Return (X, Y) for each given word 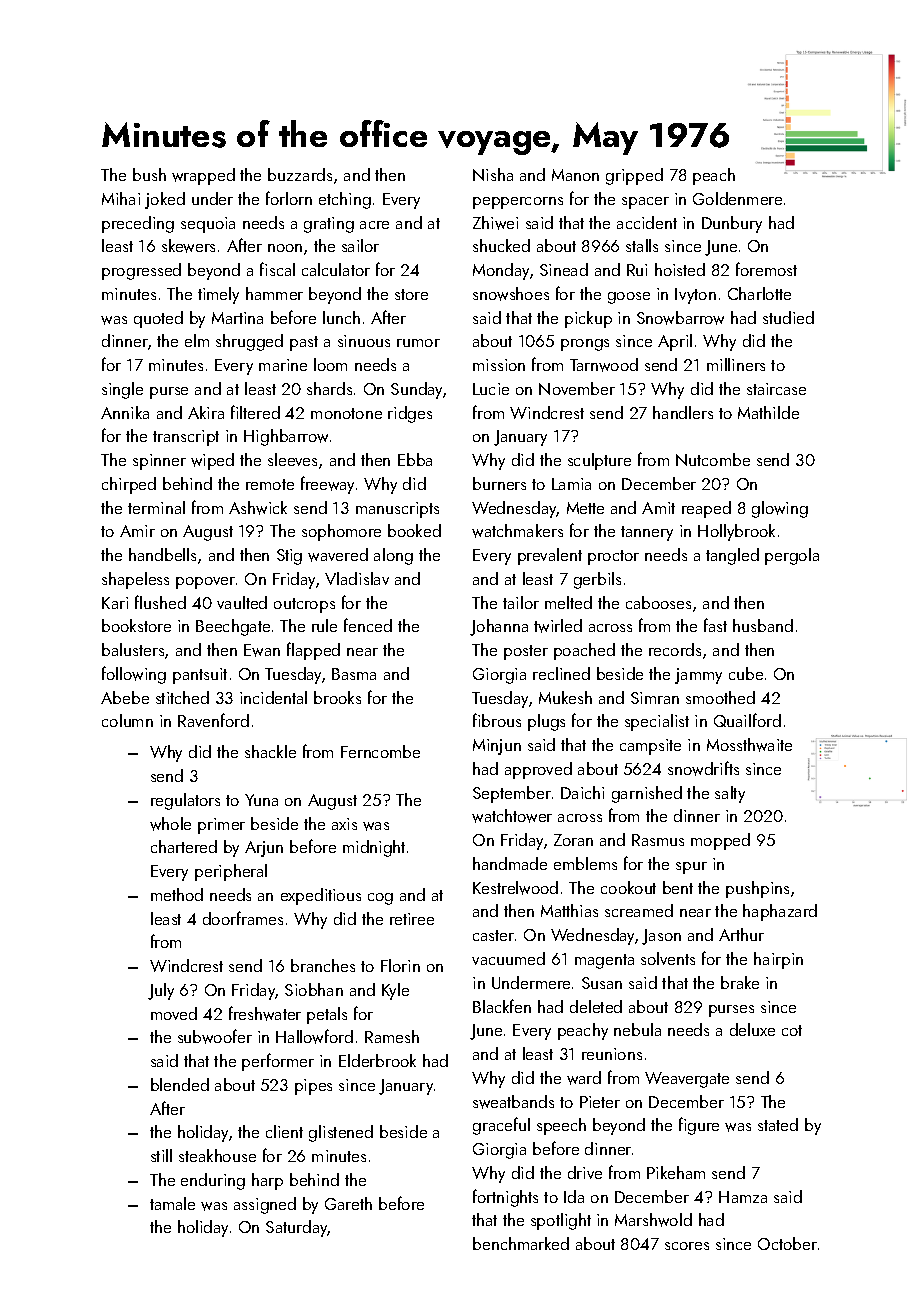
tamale (172, 1203)
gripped (634, 176)
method (177, 894)
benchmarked (521, 1243)
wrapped (203, 176)
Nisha (493, 174)
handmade (510, 863)
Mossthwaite (749, 745)
